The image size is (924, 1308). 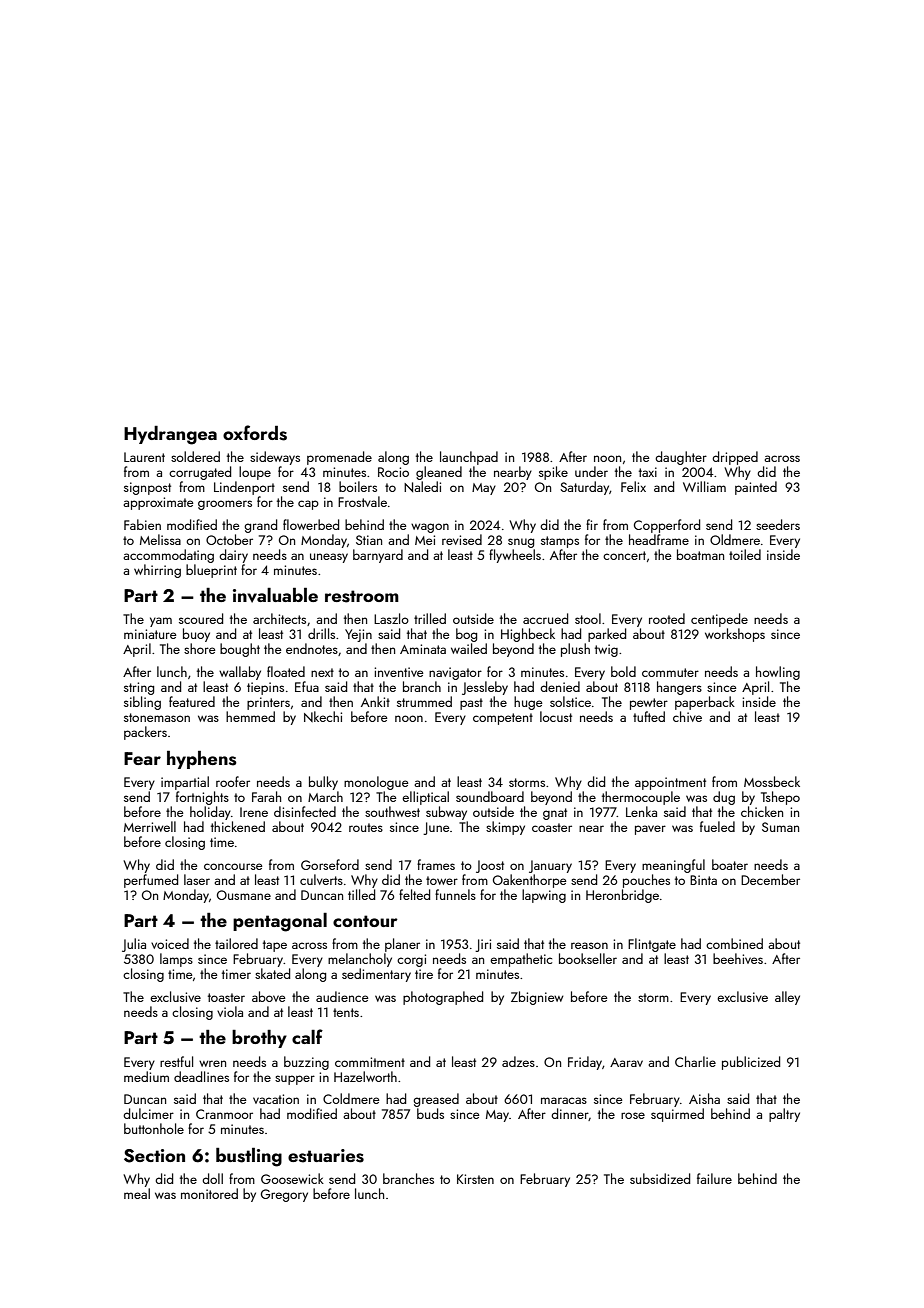 What do you see at coordinates (652, 945) in the image?
I see `Flintgate` at bounding box center [652, 945].
